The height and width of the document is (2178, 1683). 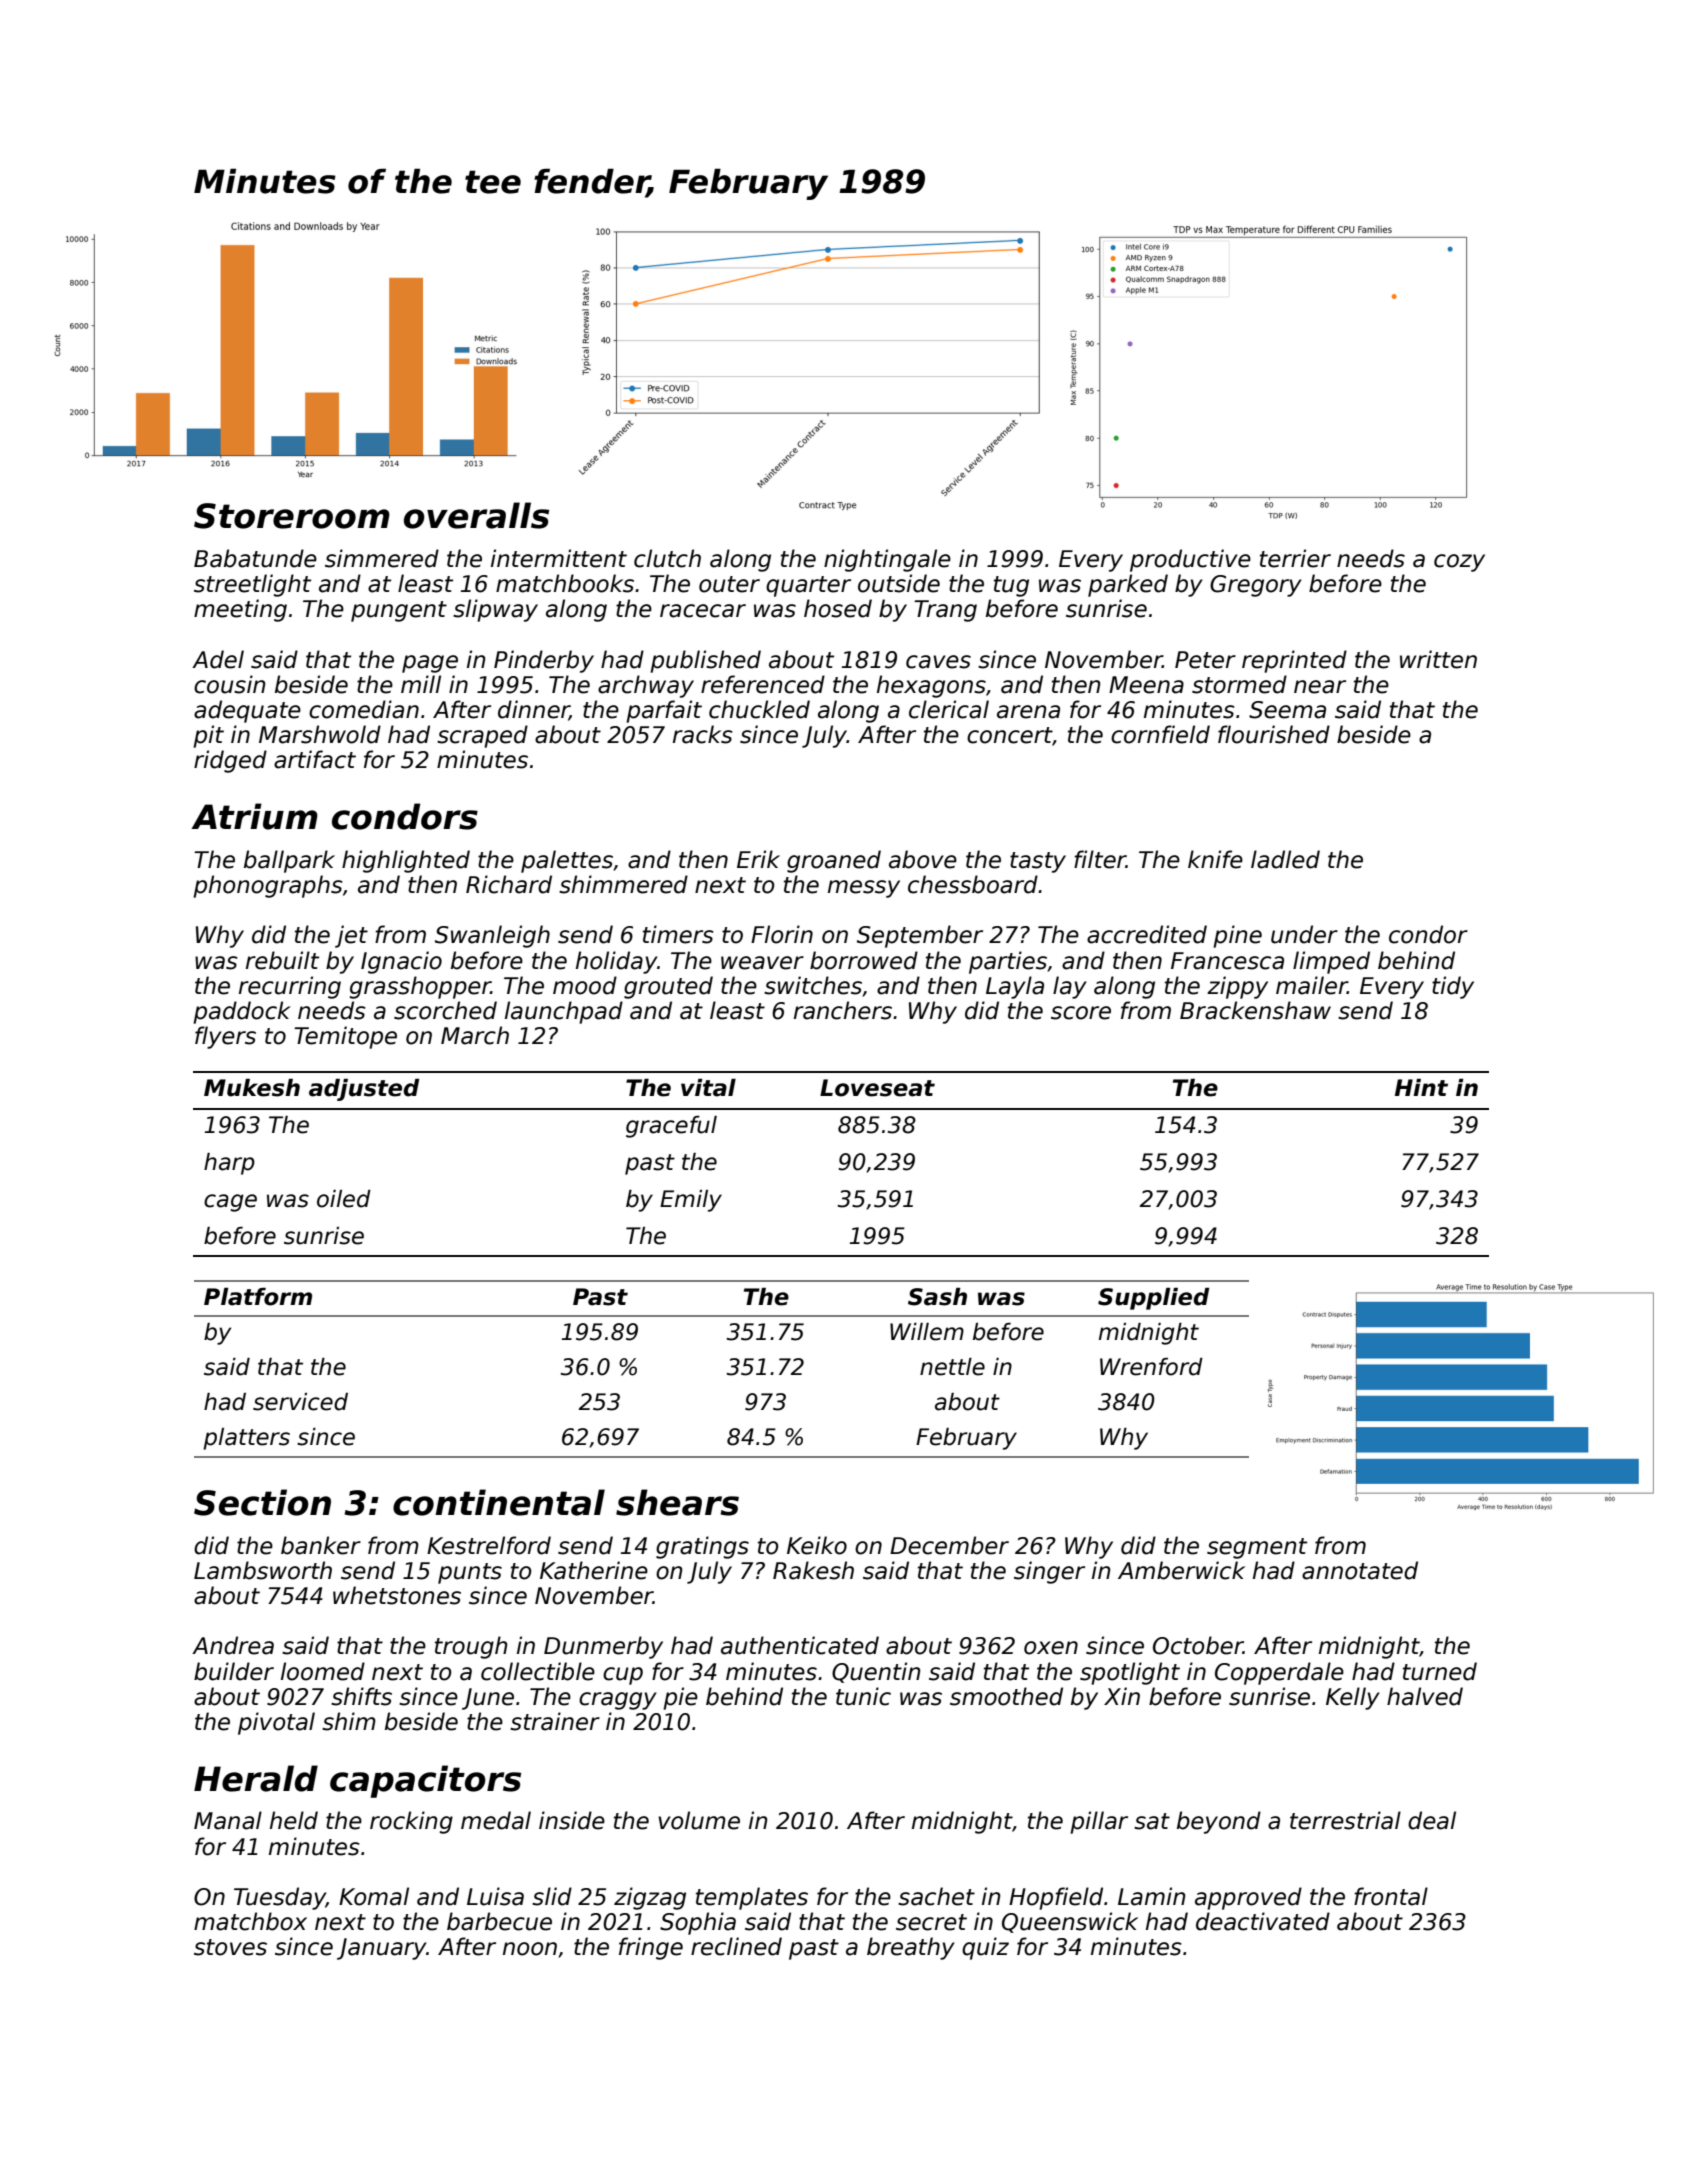 What do you see at coordinates (887, 560) in the document?
I see `nightingale` at bounding box center [887, 560].
